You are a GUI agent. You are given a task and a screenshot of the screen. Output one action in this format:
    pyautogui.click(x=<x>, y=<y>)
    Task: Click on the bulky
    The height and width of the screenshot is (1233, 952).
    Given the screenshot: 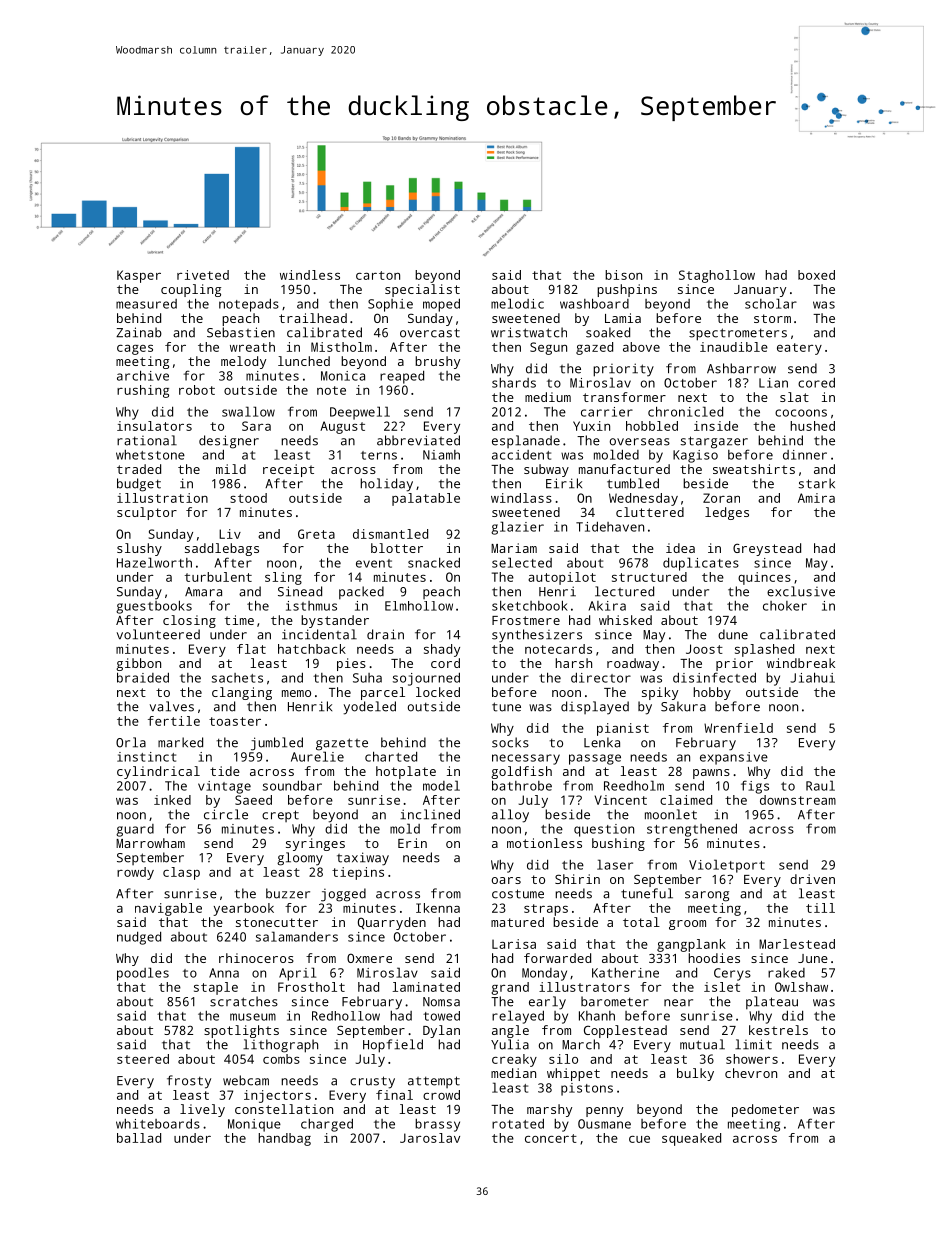 What is the action you would take?
    pyautogui.click(x=695, y=1074)
